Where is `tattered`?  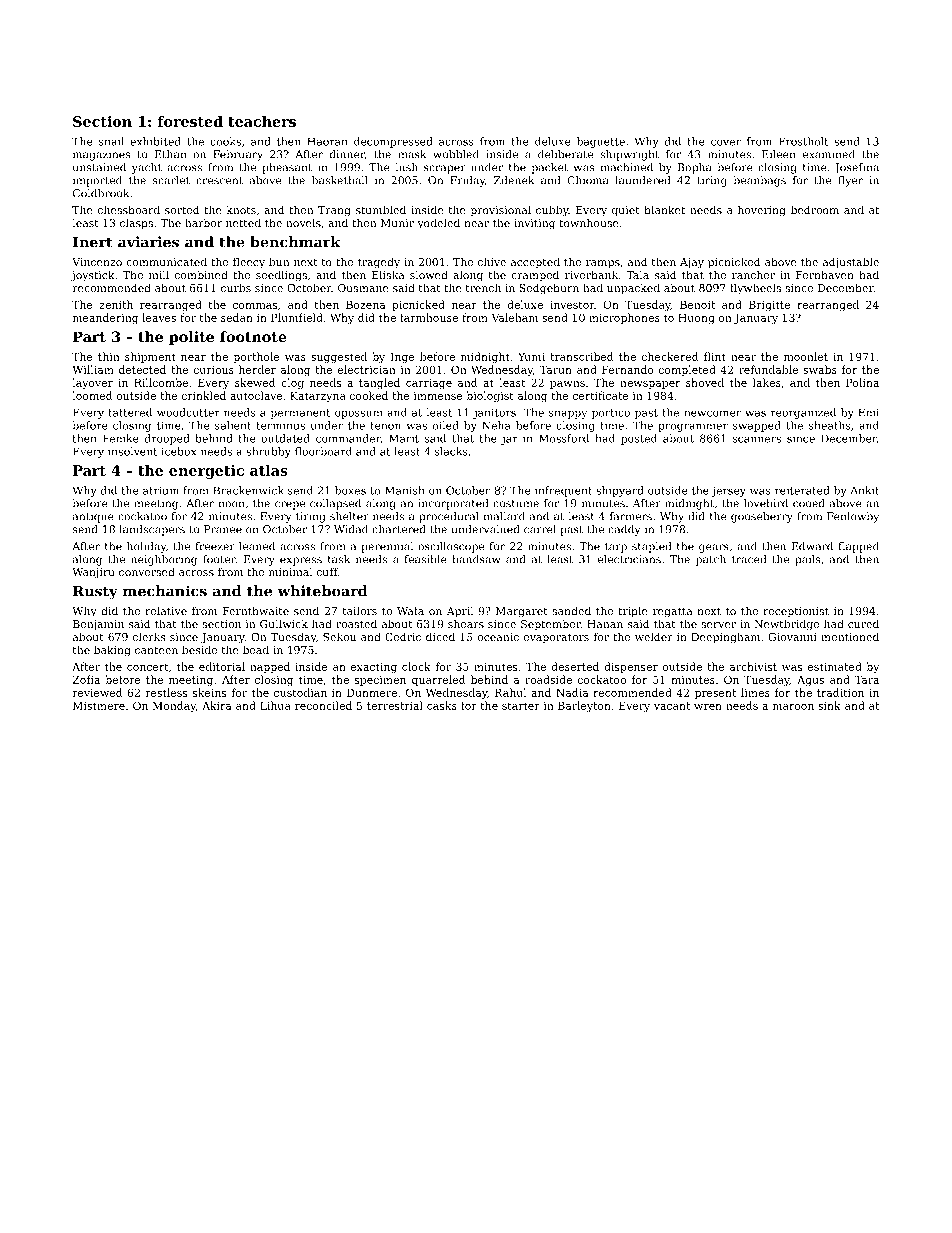
tattered is located at coordinates (130, 412).
